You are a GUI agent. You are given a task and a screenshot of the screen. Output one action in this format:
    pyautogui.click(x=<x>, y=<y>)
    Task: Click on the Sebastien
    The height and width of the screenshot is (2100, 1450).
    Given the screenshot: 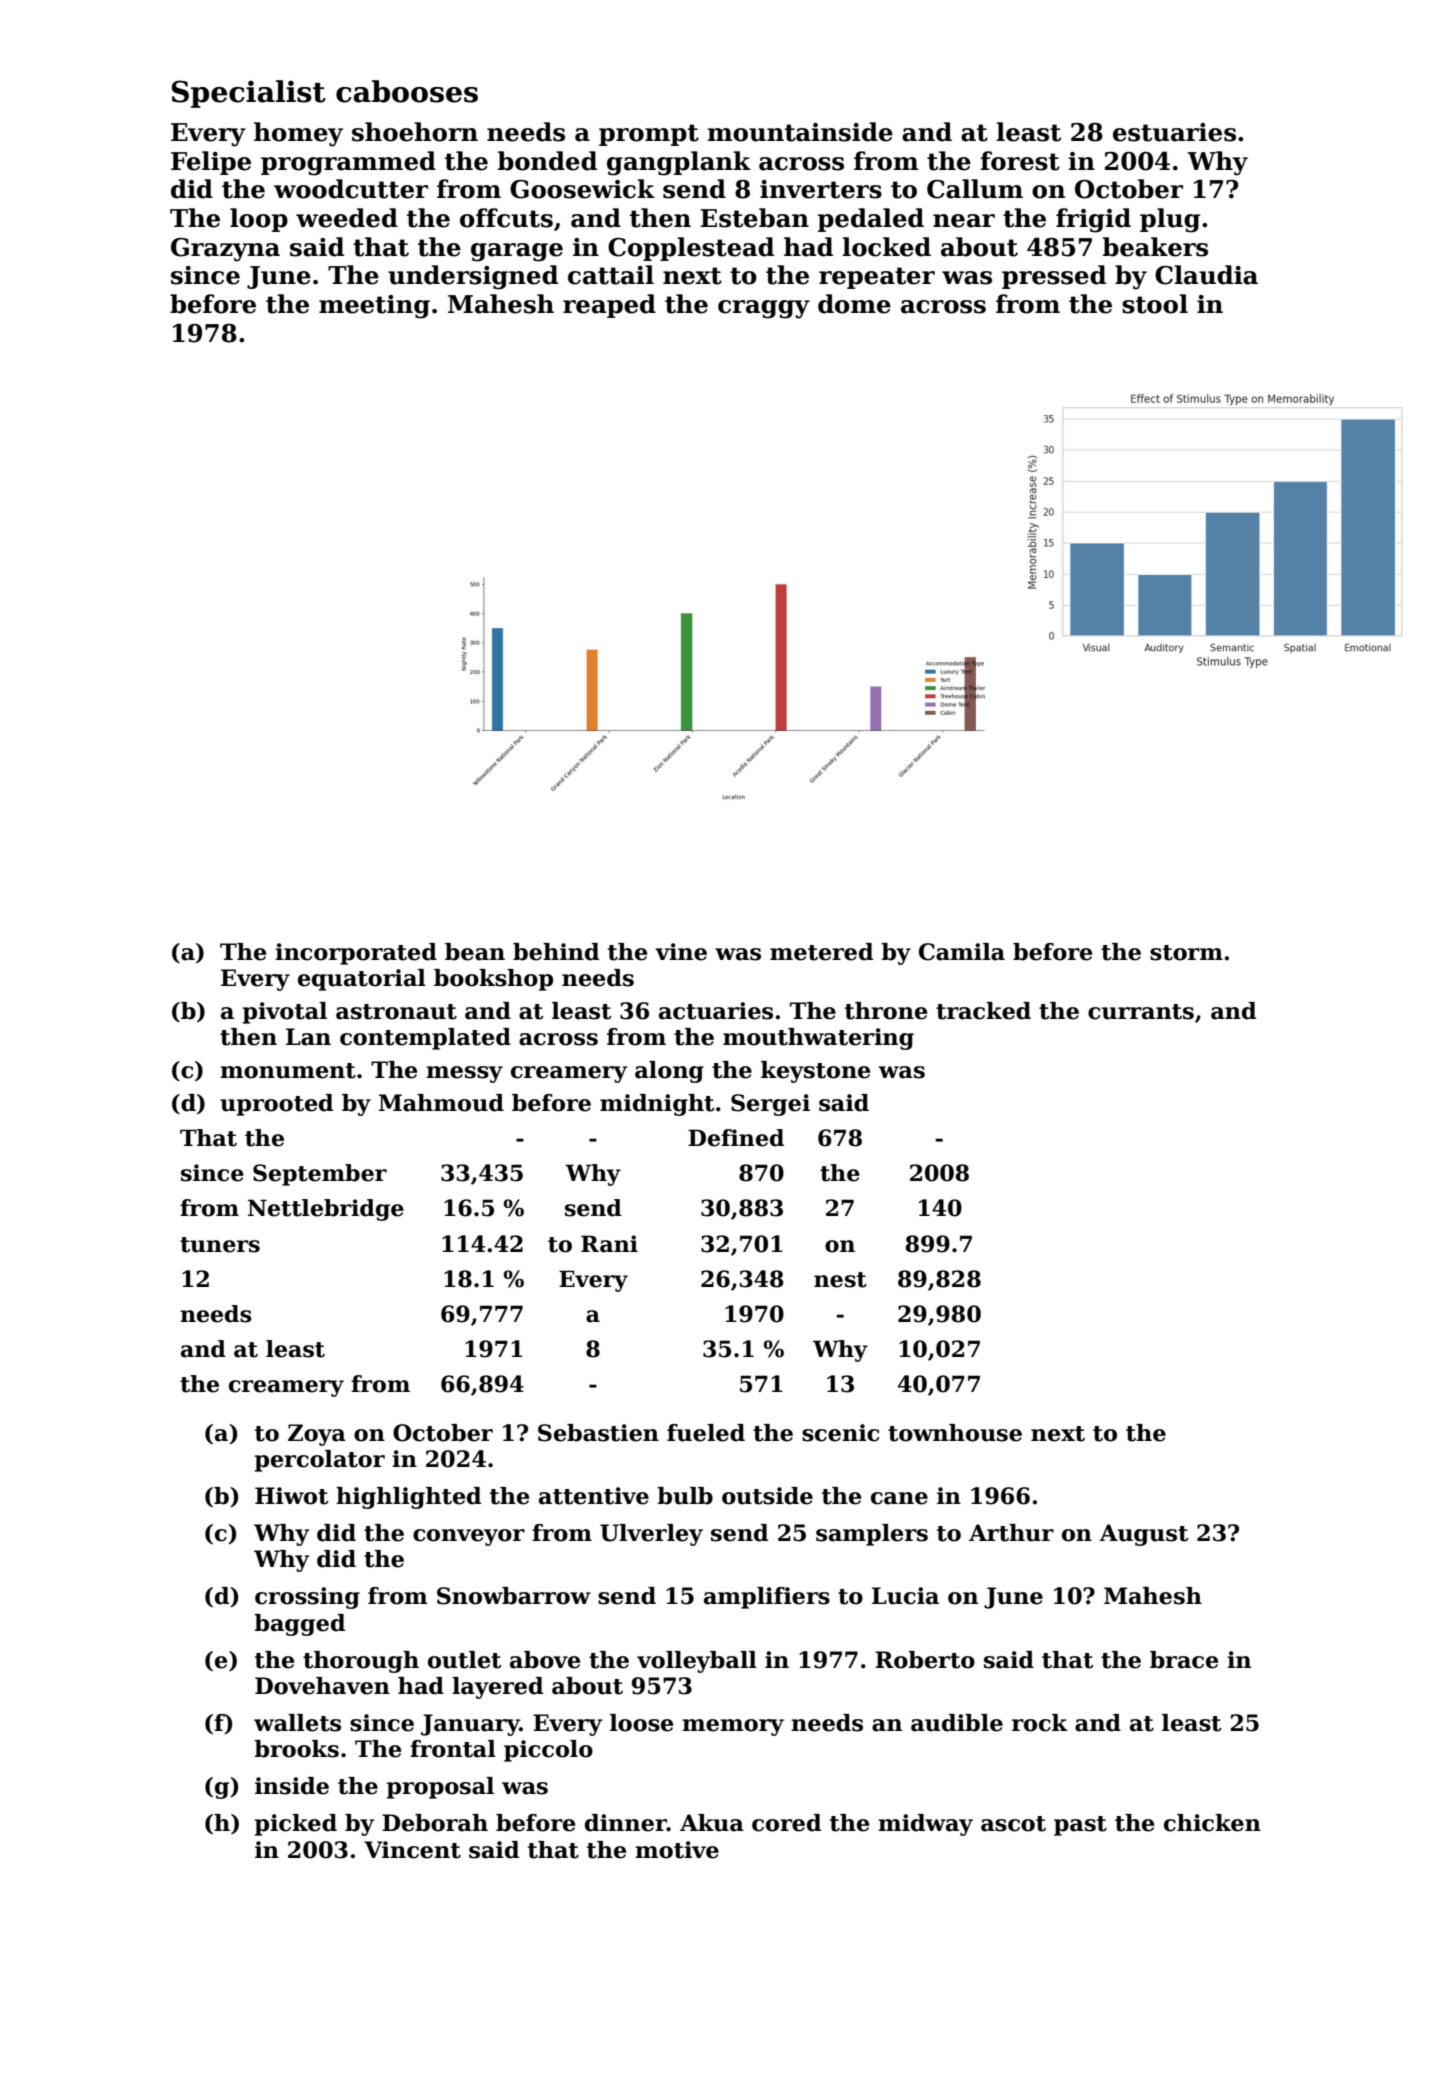 What is the action you would take?
    pyautogui.click(x=598, y=1433)
